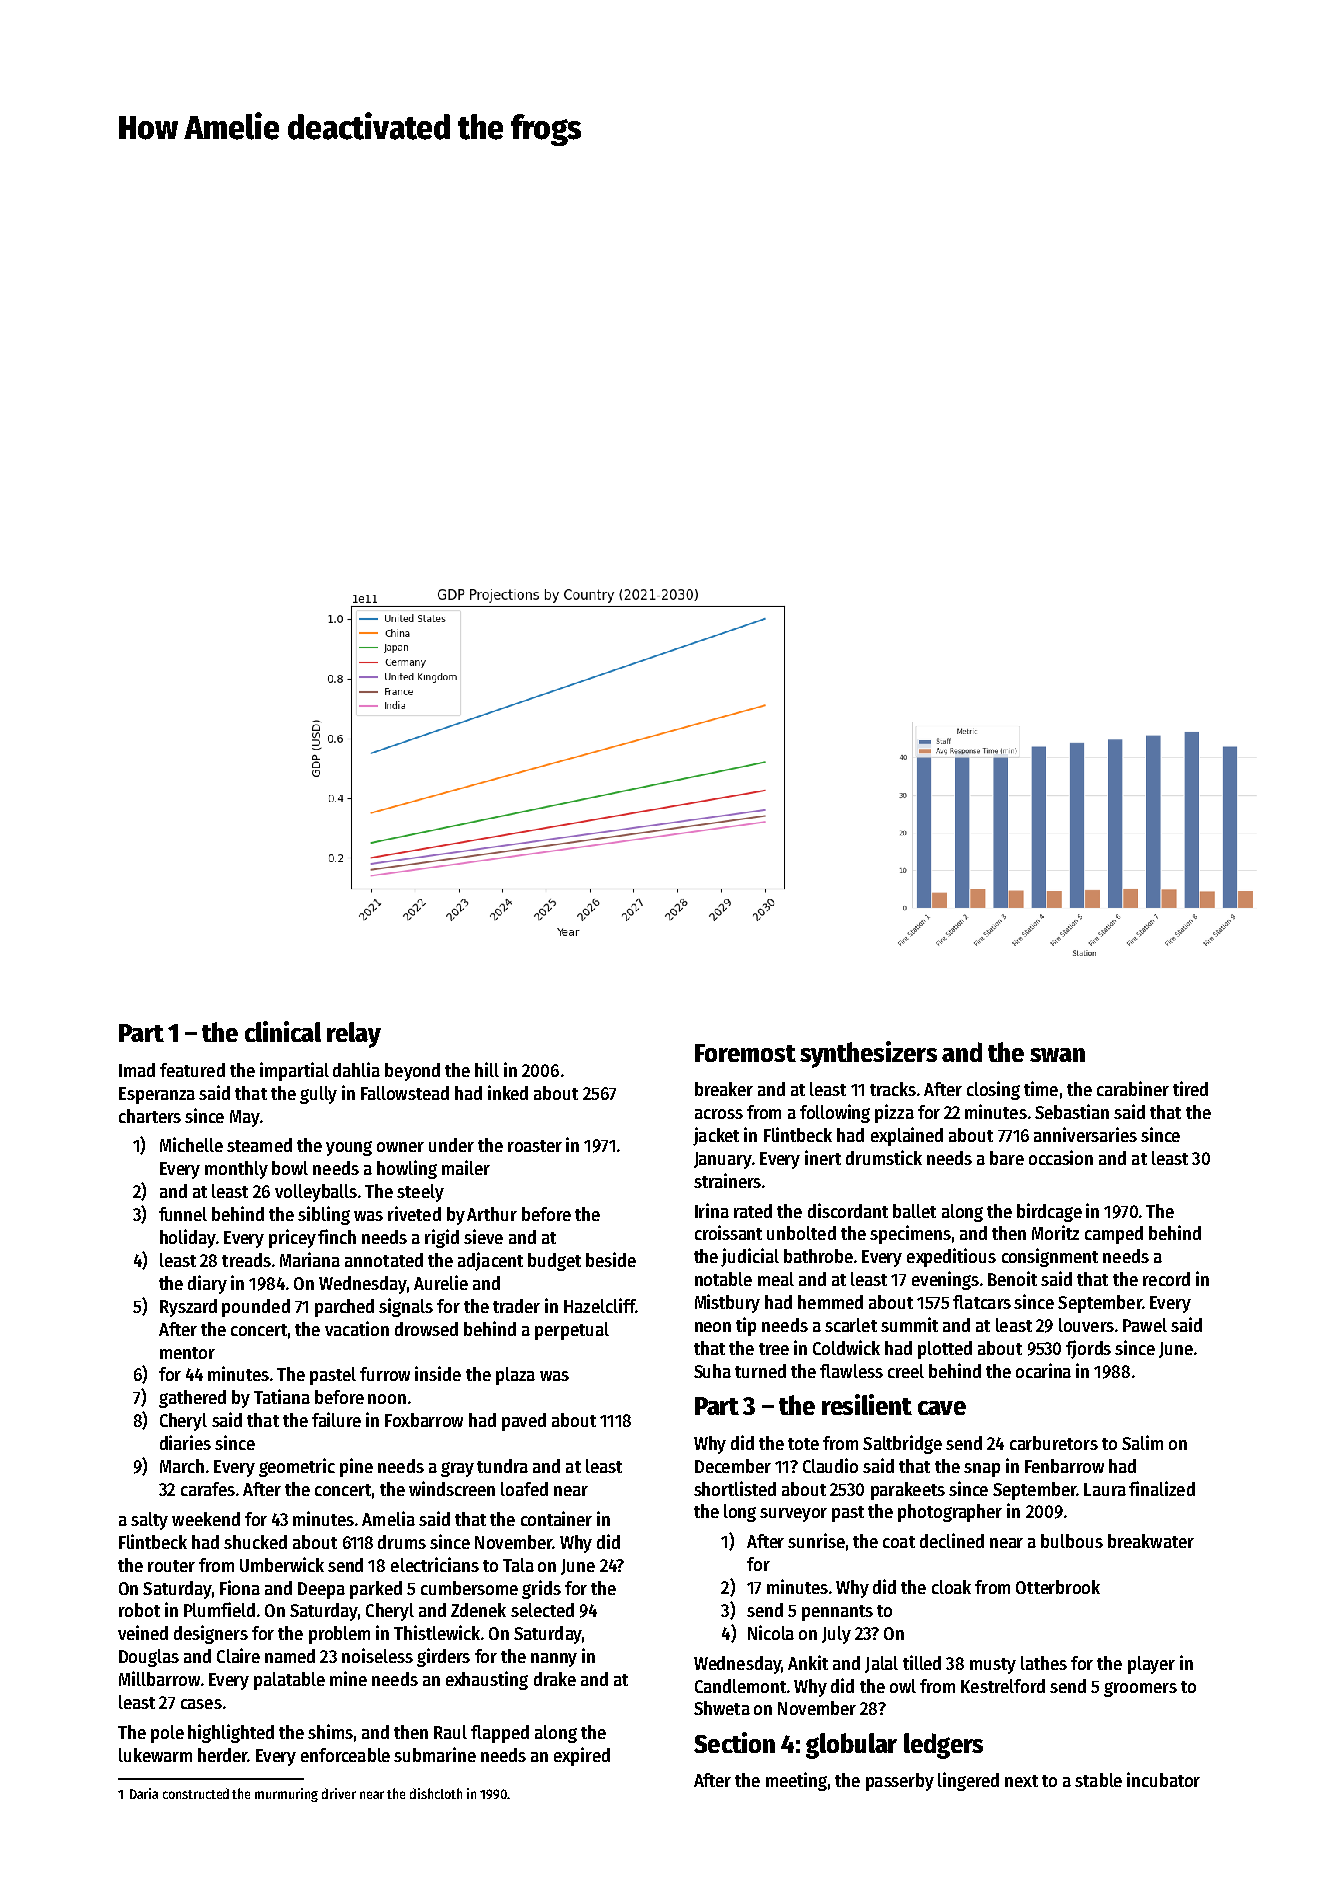 Image resolution: width=1333 pixels, height=1885 pixels. Describe the element at coordinates (516, 1306) in the screenshot. I see `trader` at that location.
